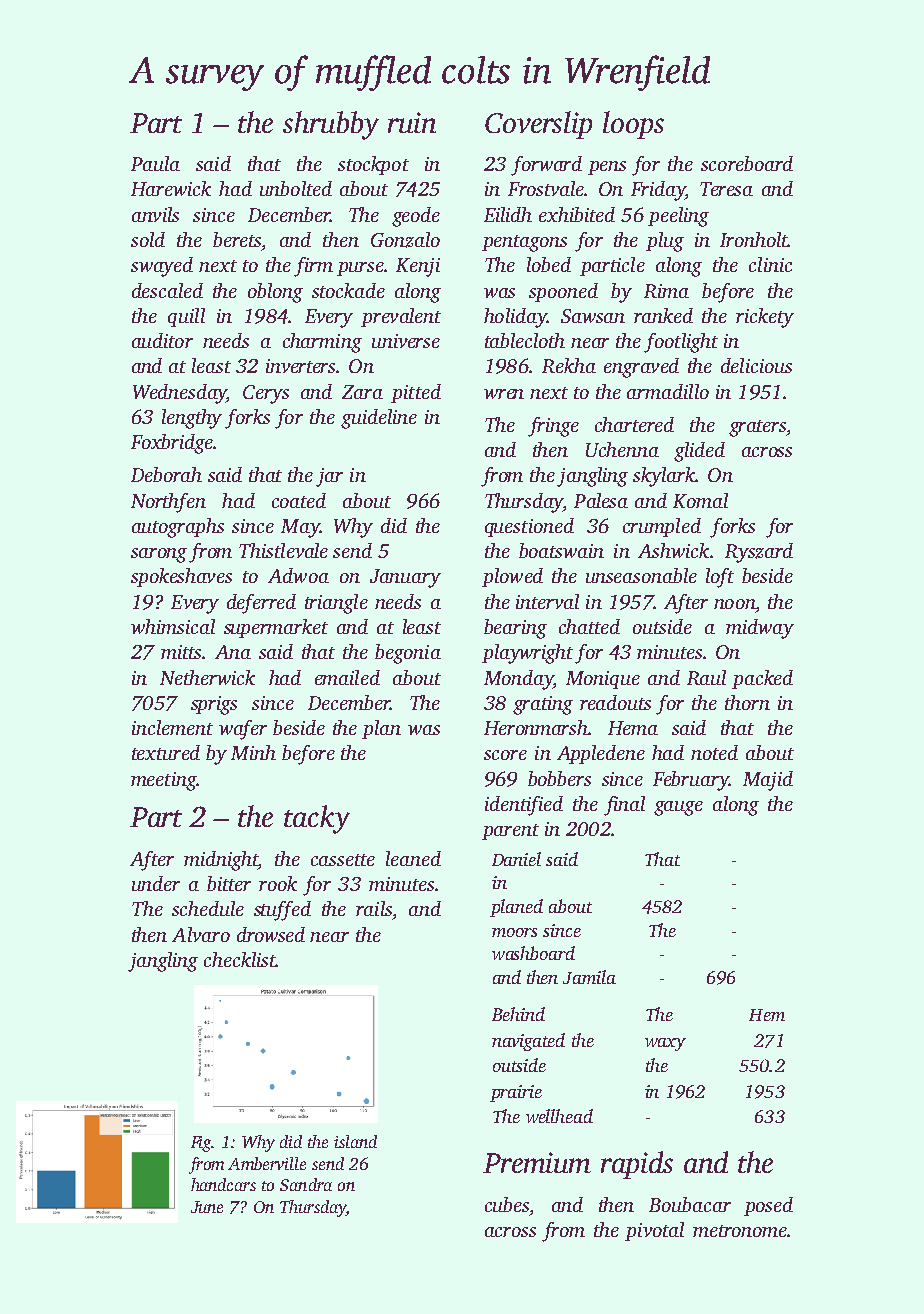 This screenshot has height=1314, width=924. Describe the element at coordinates (762, 679) in the screenshot. I see `packed` at that location.
